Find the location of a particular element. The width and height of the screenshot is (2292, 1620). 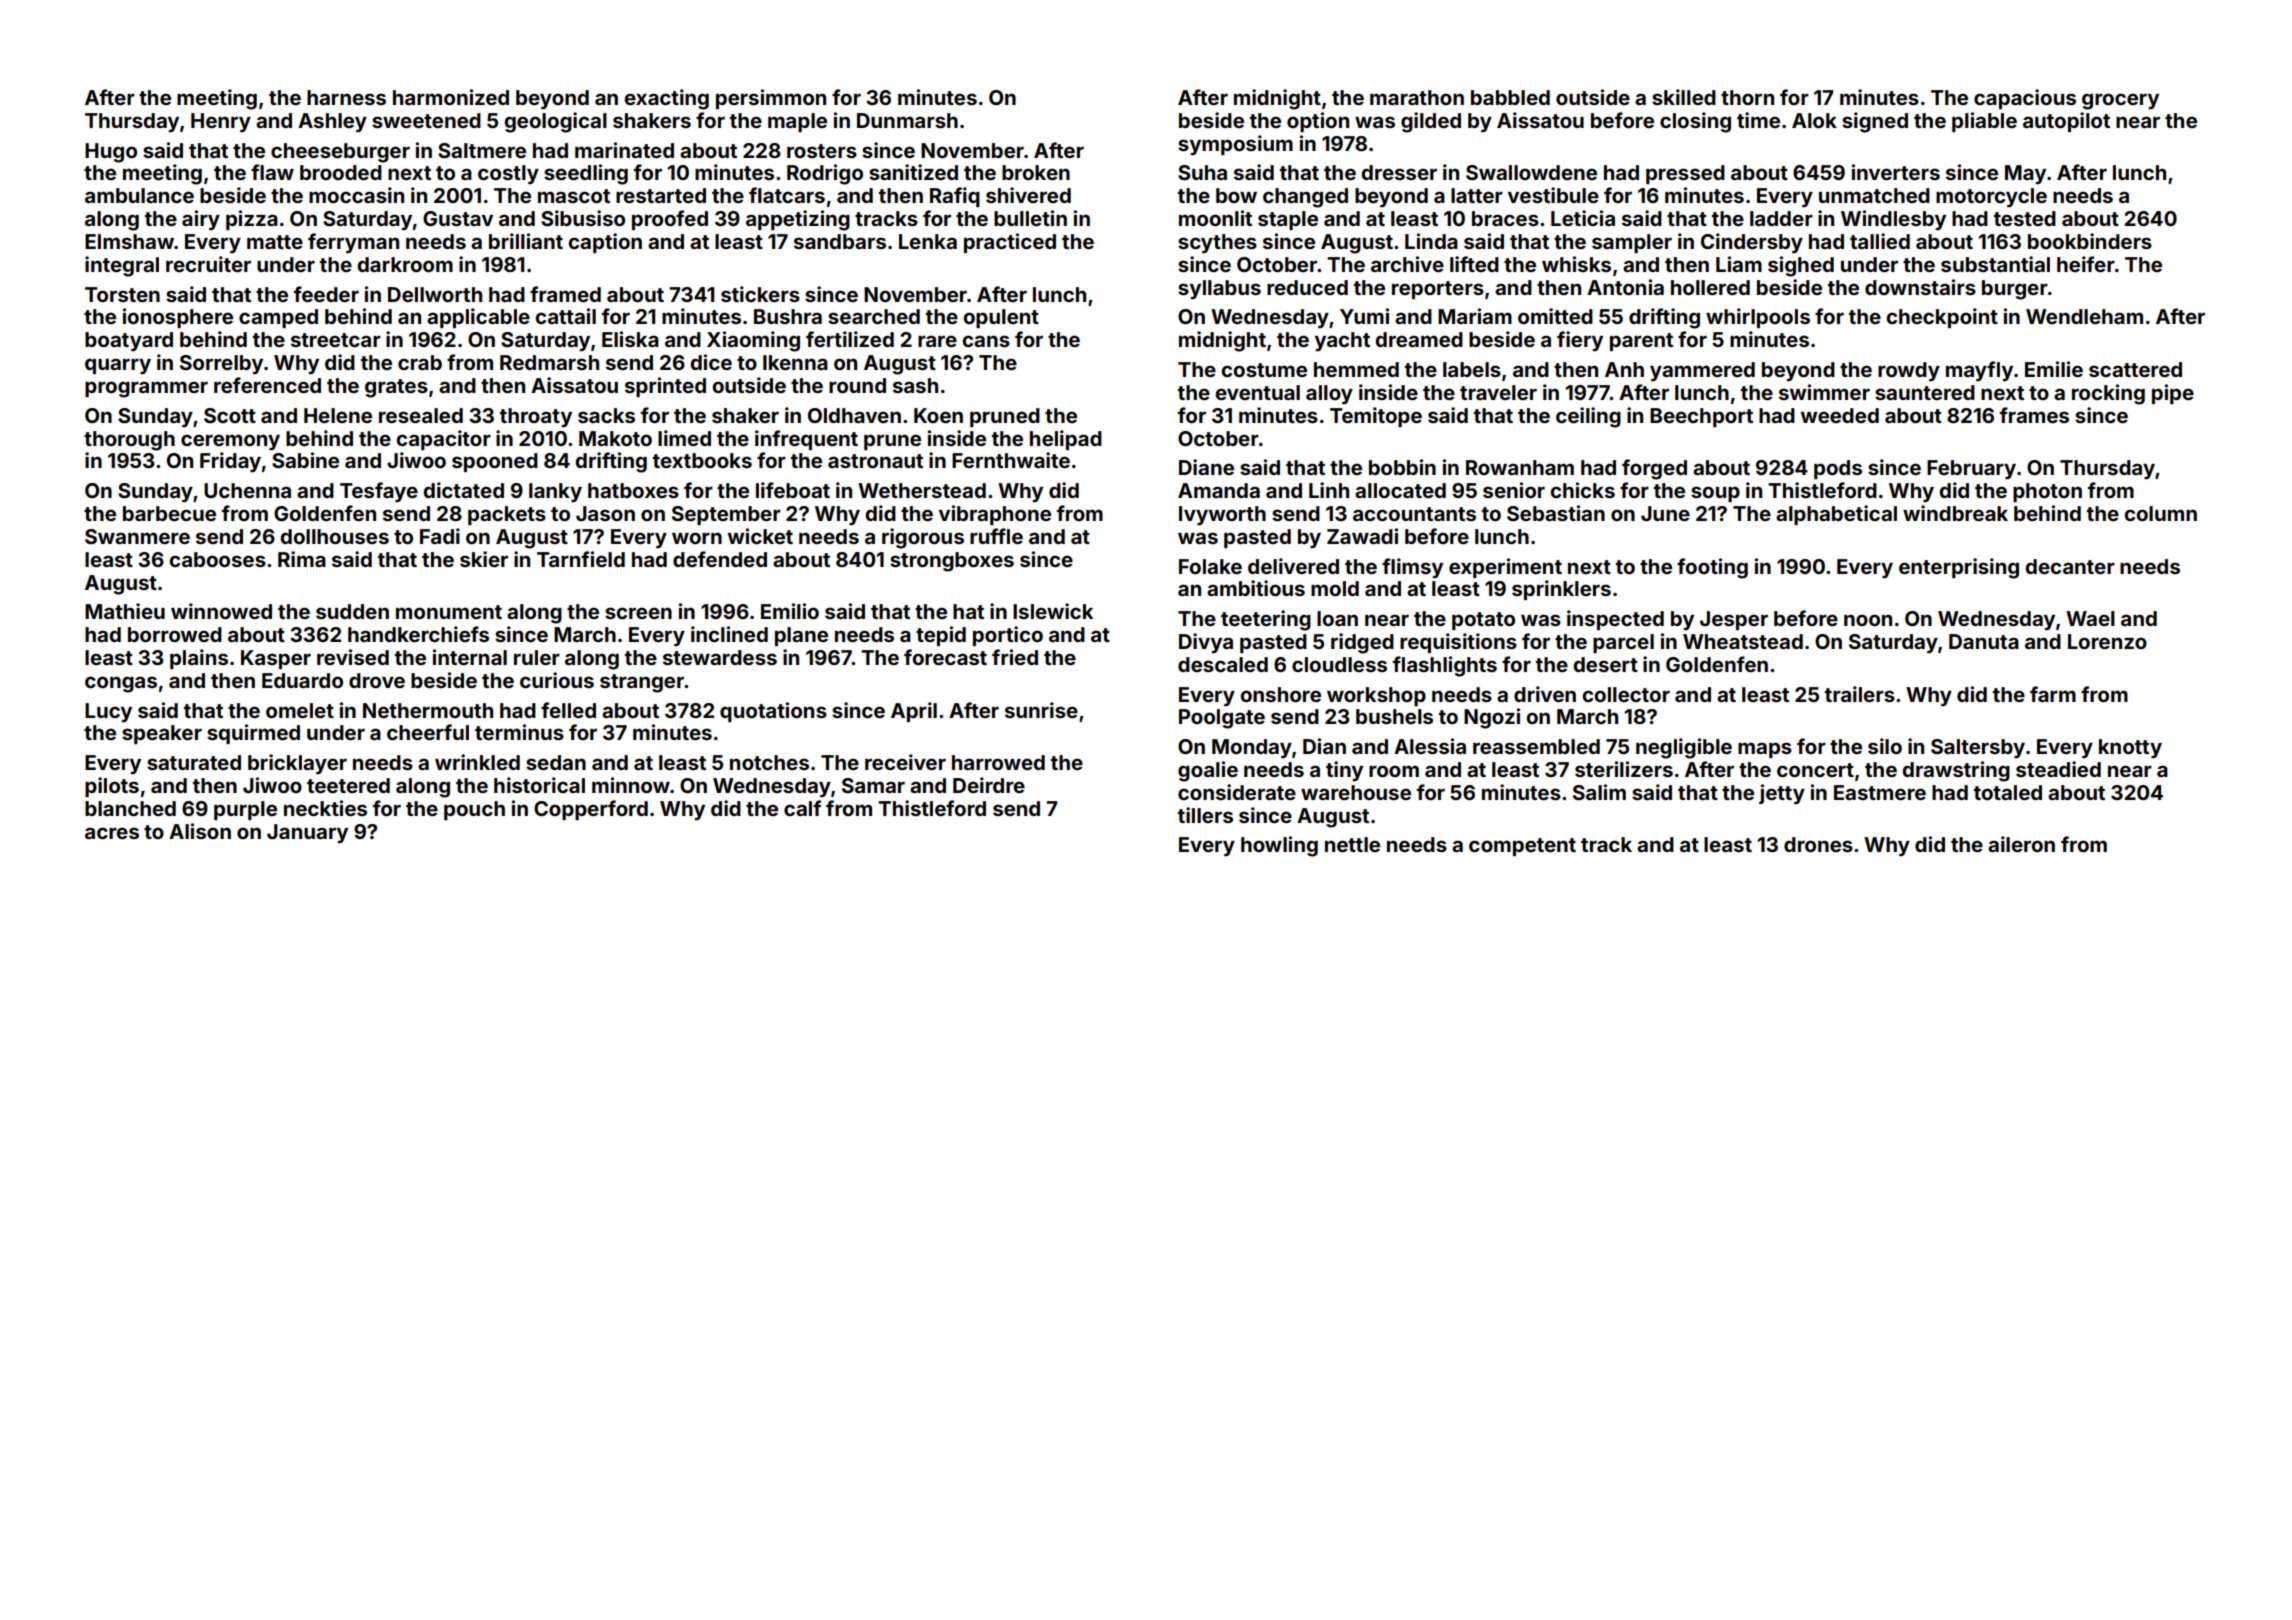

harness is located at coordinates (346, 97).
